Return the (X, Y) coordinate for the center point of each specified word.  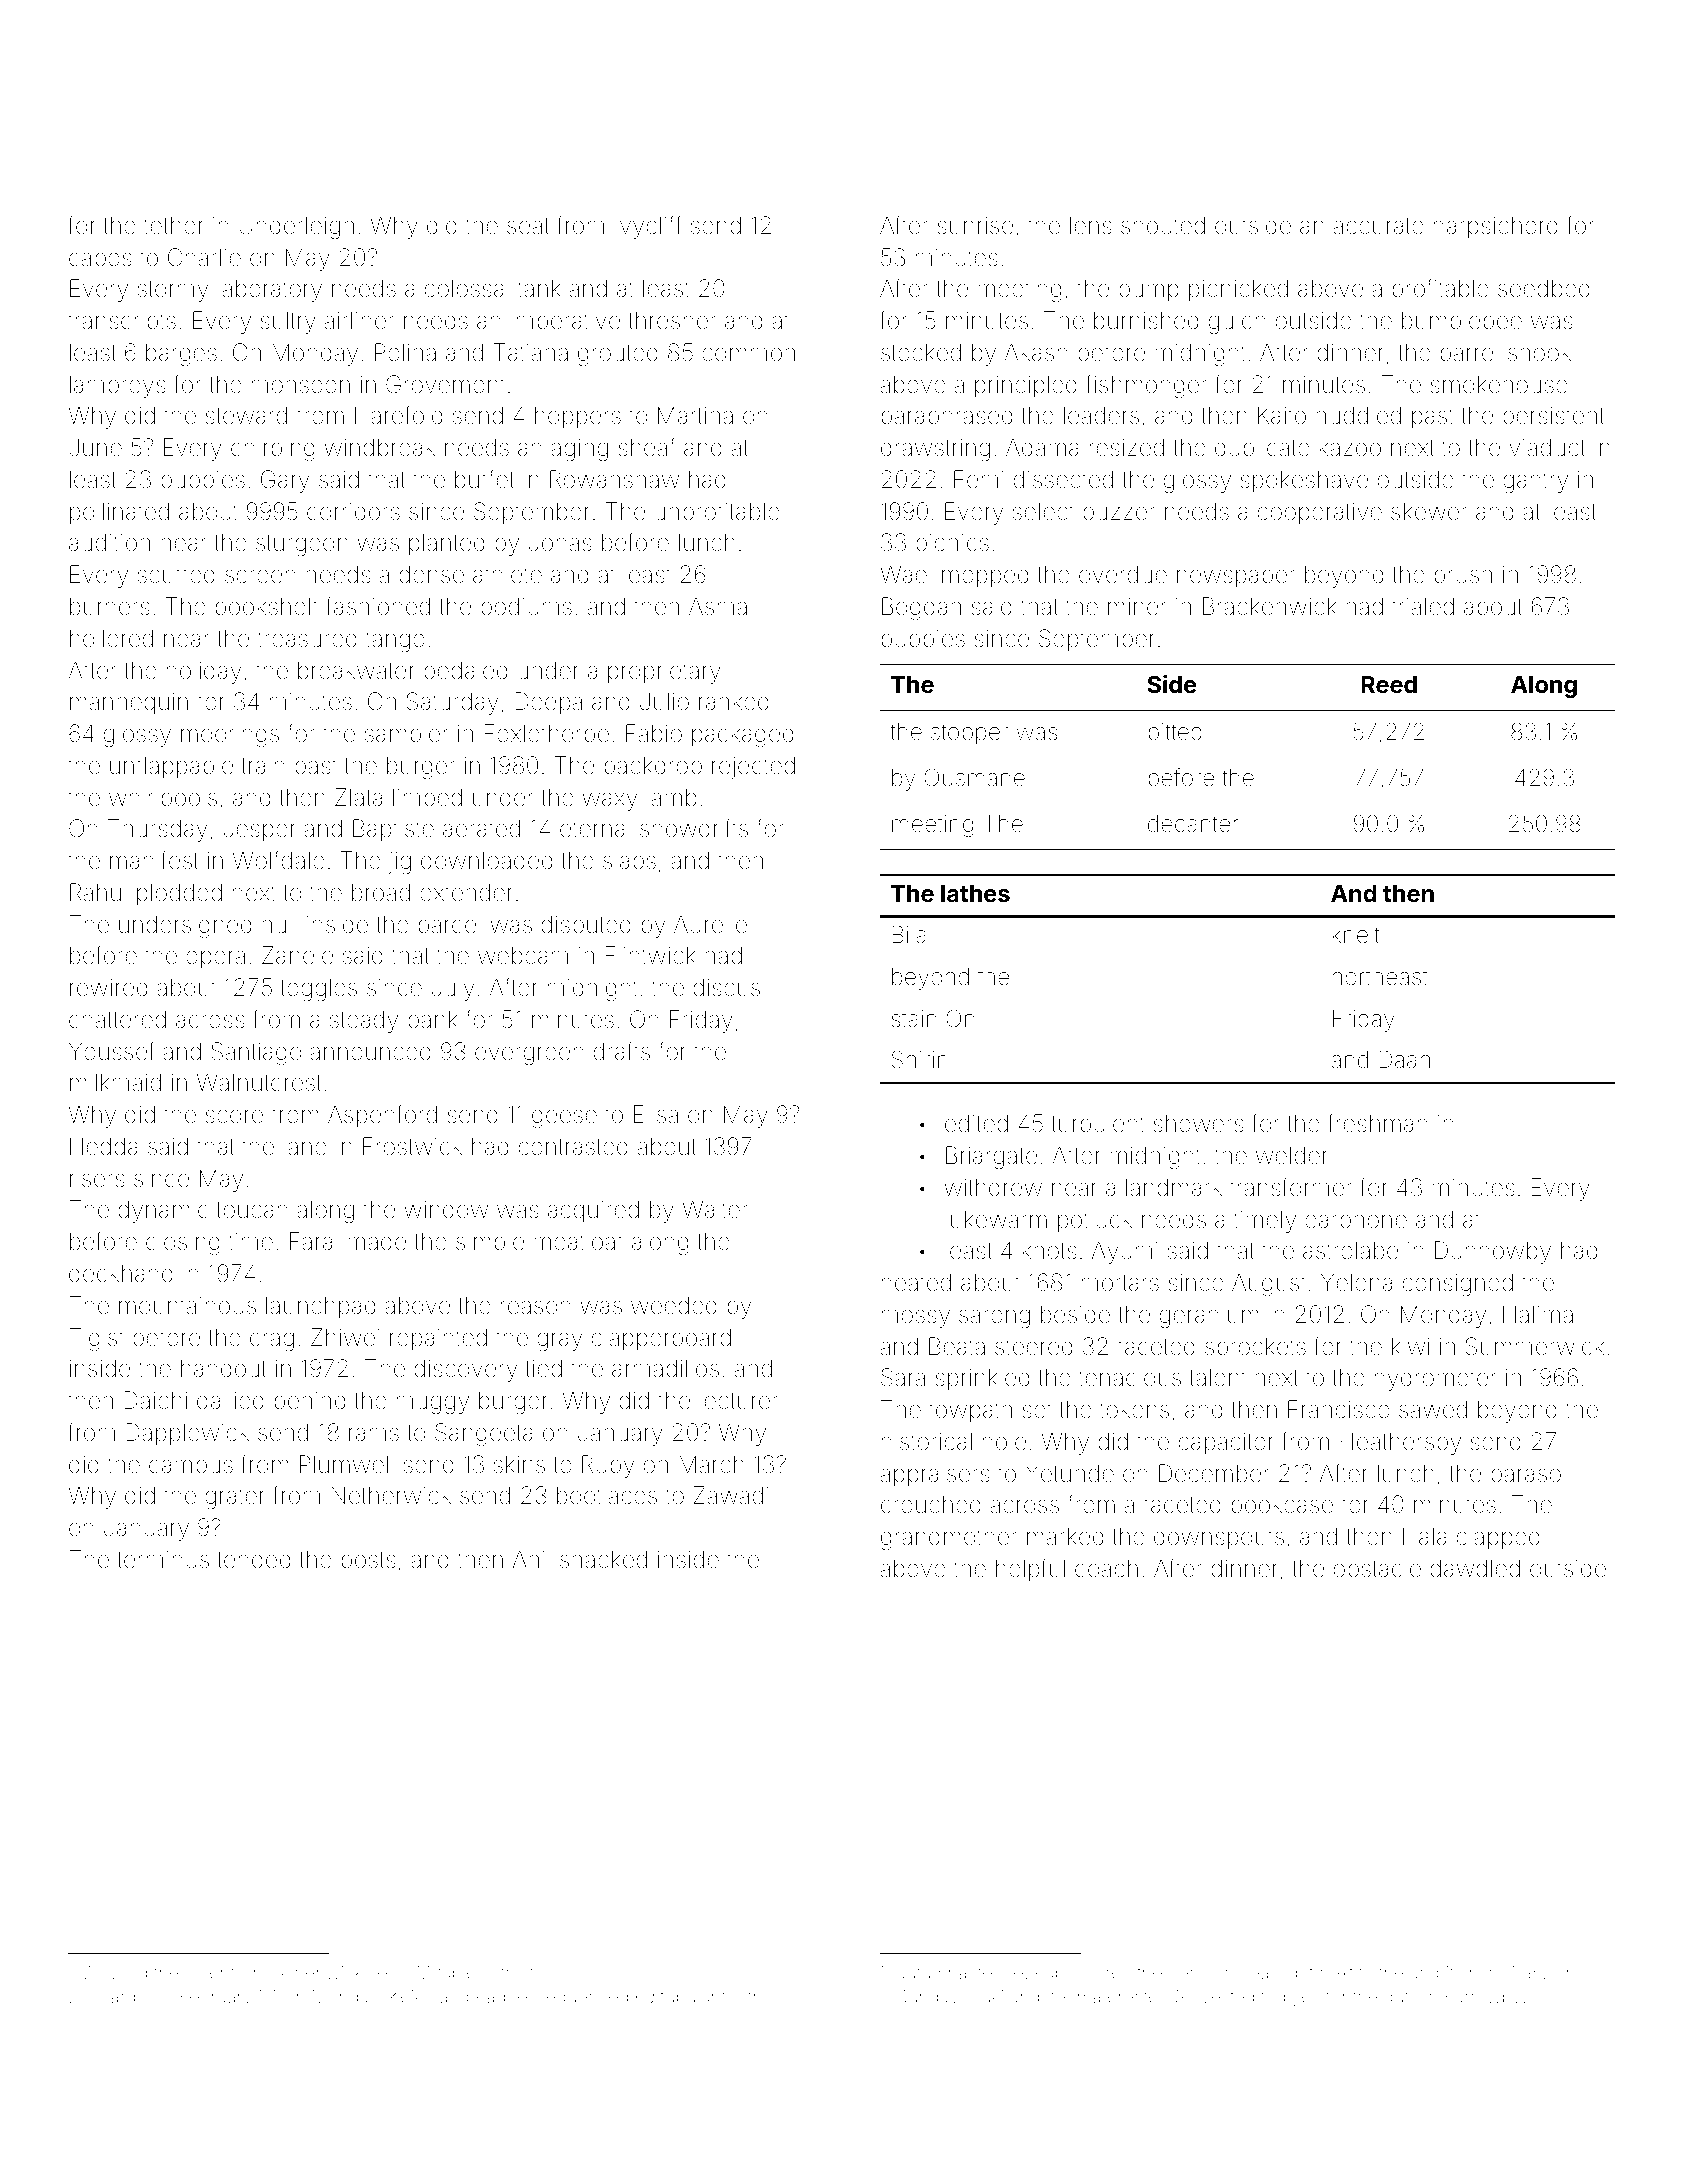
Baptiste (393, 830)
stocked (921, 352)
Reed (1389, 685)
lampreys (118, 386)
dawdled (1475, 1568)
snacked (603, 1559)
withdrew (993, 1187)
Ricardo (116, 1996)
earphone (1356, 1222)
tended (253, 1560)
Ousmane (974, 777)
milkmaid (115, 1082)
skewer (1429, 511)
